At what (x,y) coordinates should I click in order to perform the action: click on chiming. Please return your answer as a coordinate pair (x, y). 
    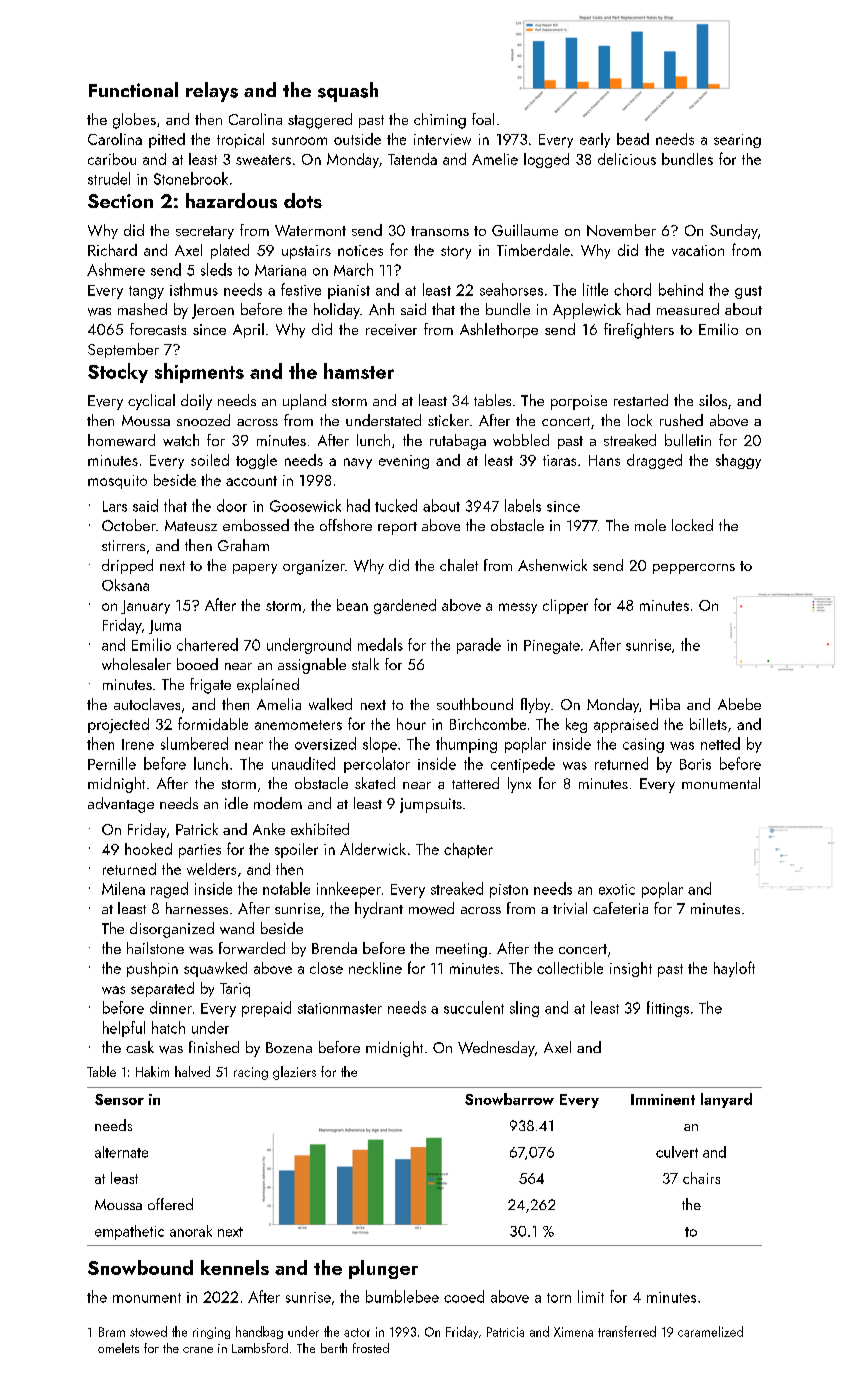
    Looking at the image, I should click on (440, 121).
